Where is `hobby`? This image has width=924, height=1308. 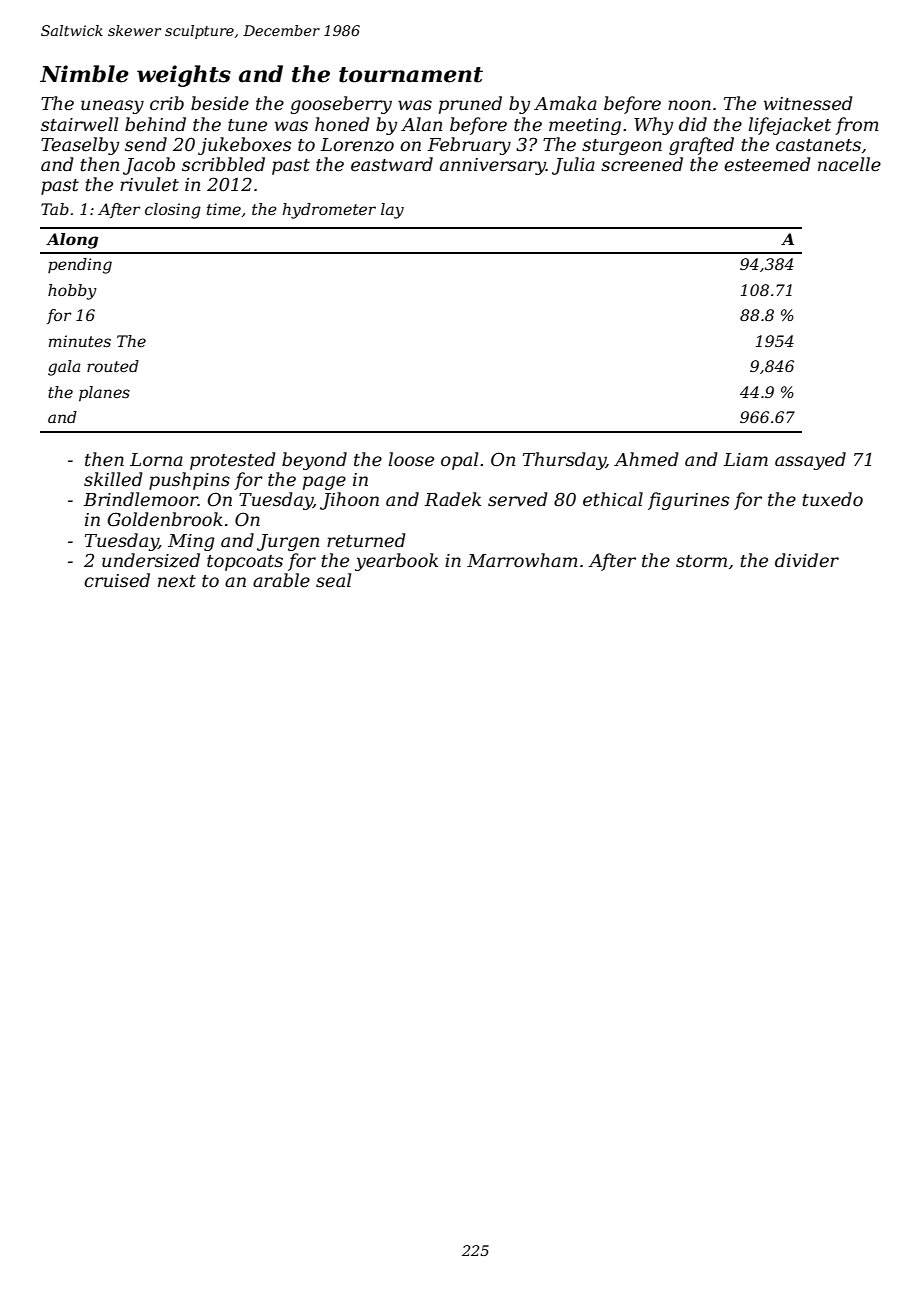
hobby is located at coordinates (72, 292).
